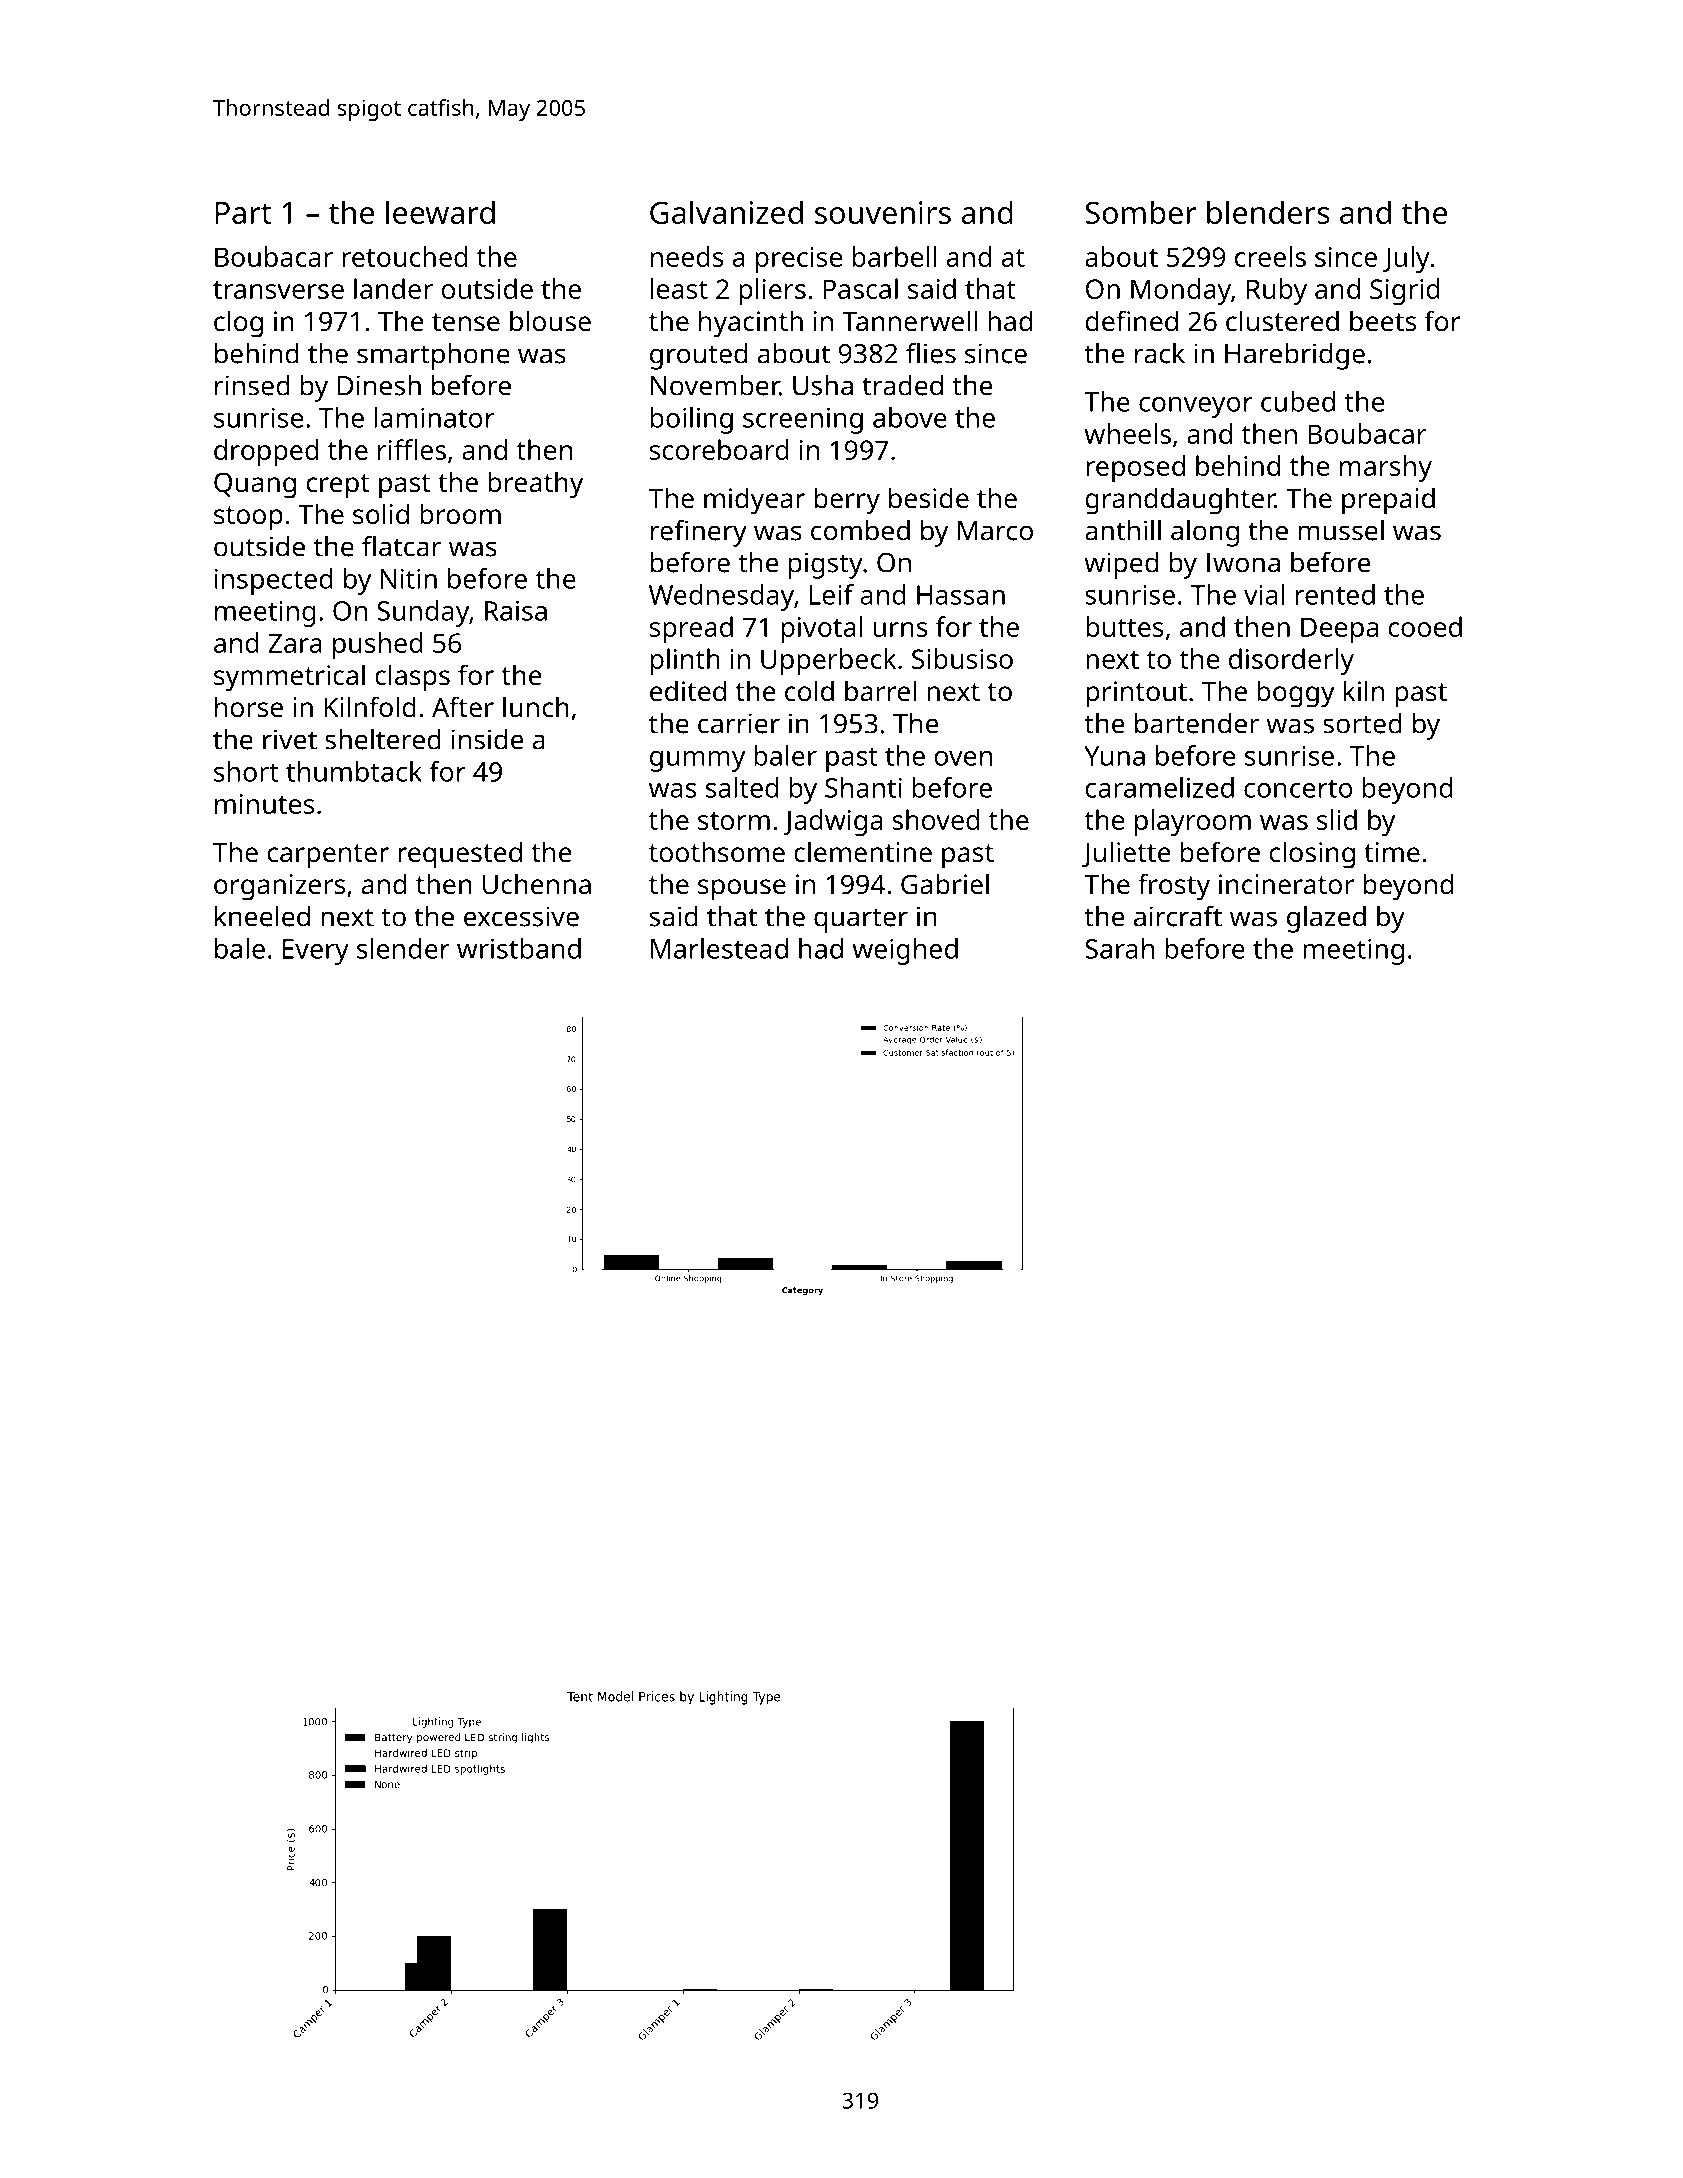 The height and width of the page is (2178, 1683). What do you see at coordinates (403, 948) in the page?
I see `slender` at bounding box center [403, 948].
